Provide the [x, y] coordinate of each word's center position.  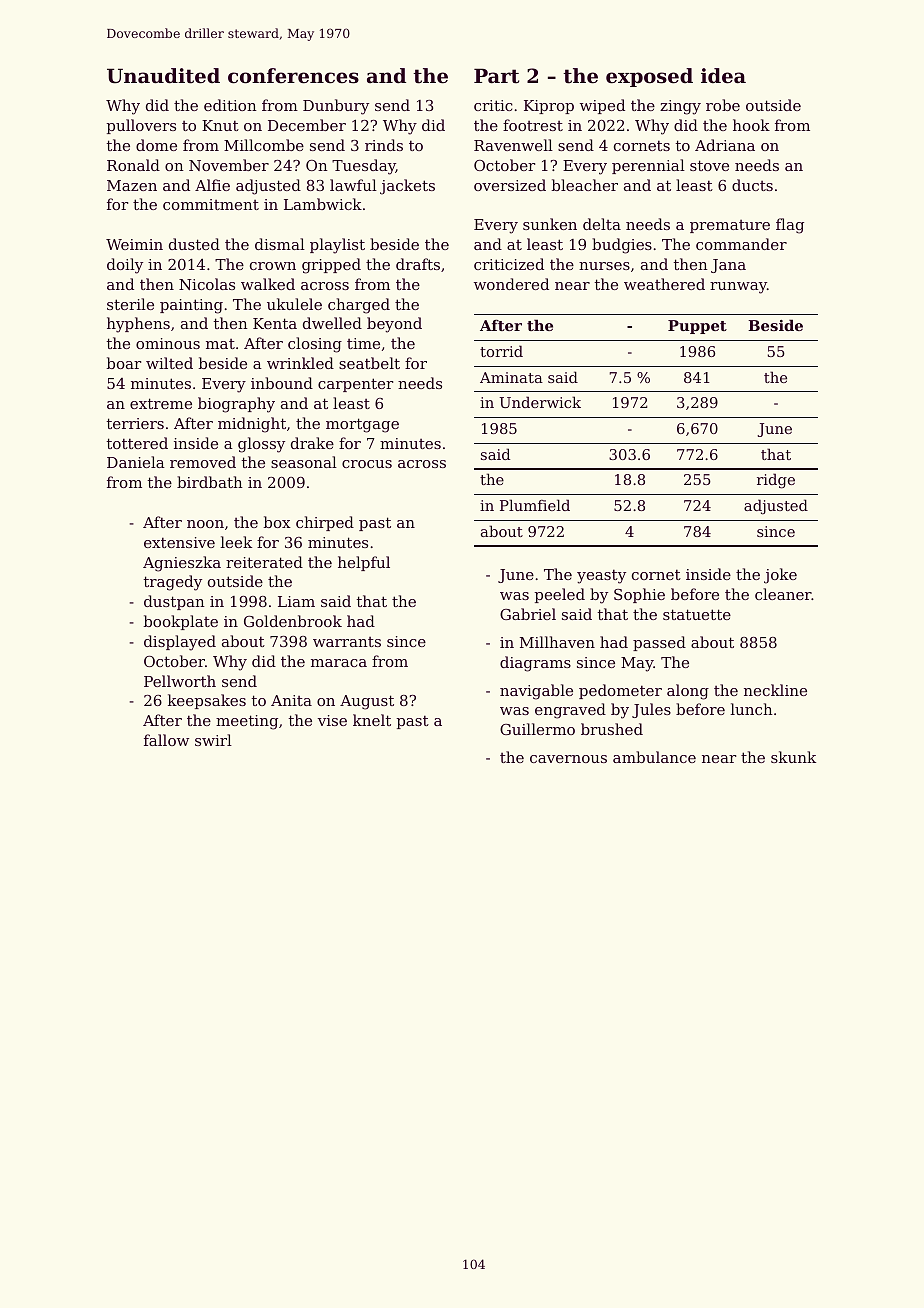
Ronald [133, 165]
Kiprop [549, 107]
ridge [776, 481]
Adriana [725, 145]
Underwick [540, 402]
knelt [372, 720]
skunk [793, 757]
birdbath [210, 482]
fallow [166, 740]
